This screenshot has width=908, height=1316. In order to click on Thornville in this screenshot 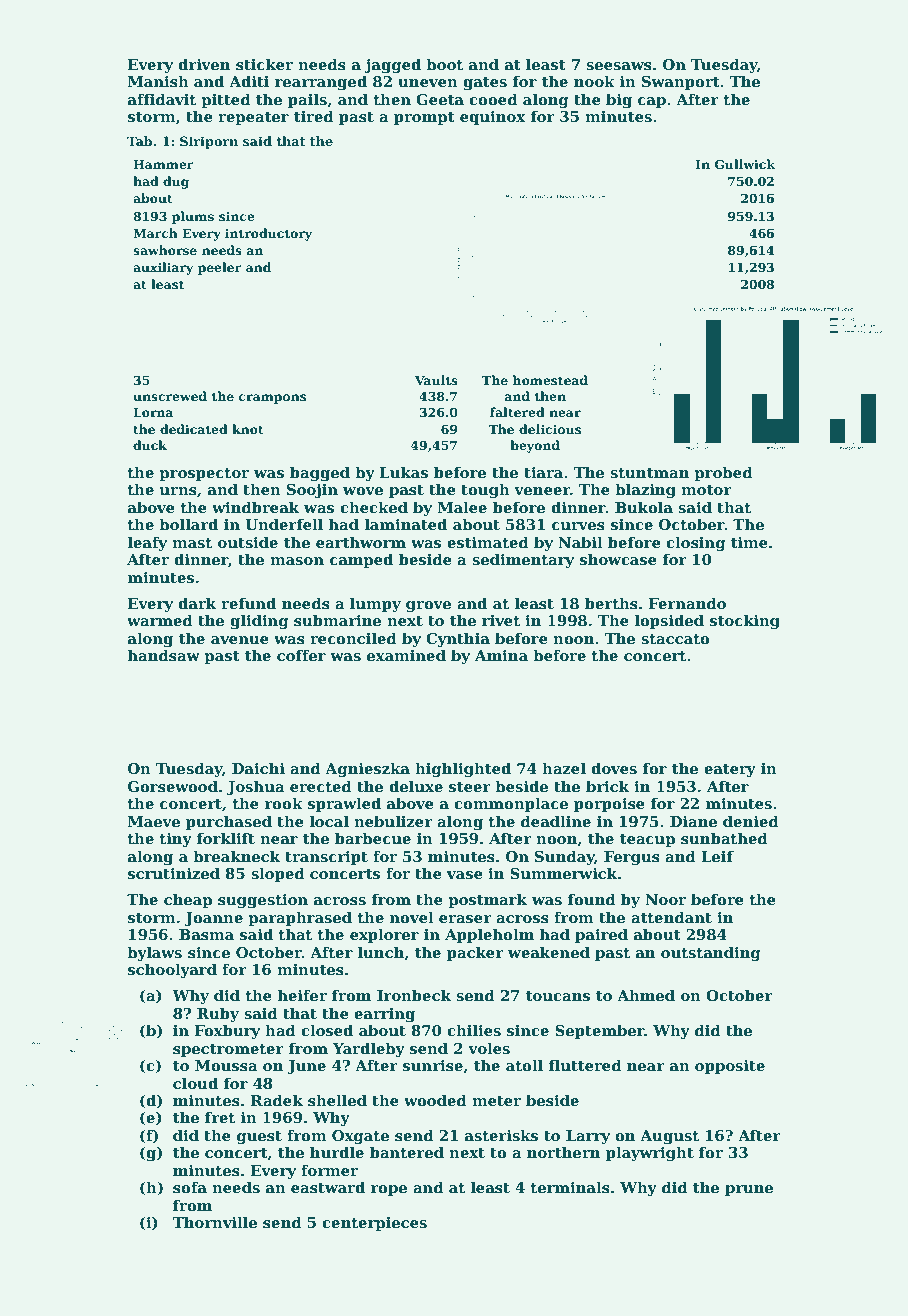, I will do `click(214, 1222)`.
